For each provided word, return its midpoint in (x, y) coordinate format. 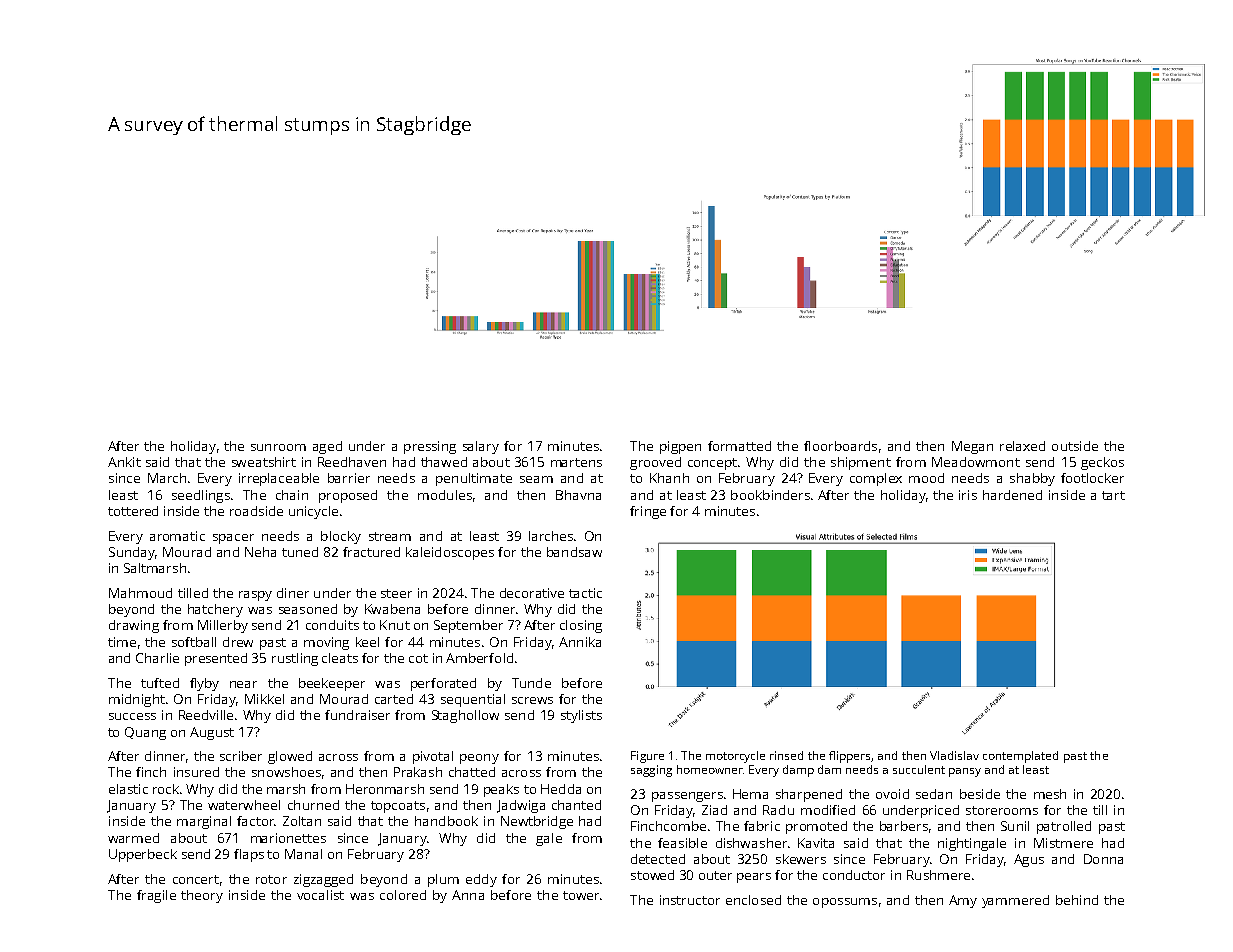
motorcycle (735, 757)
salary (481, 447)
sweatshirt (264, 462)
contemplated (1020, 757)
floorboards (840, 446)
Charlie (157, 658)
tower (581, 895)
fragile (156, 896)
